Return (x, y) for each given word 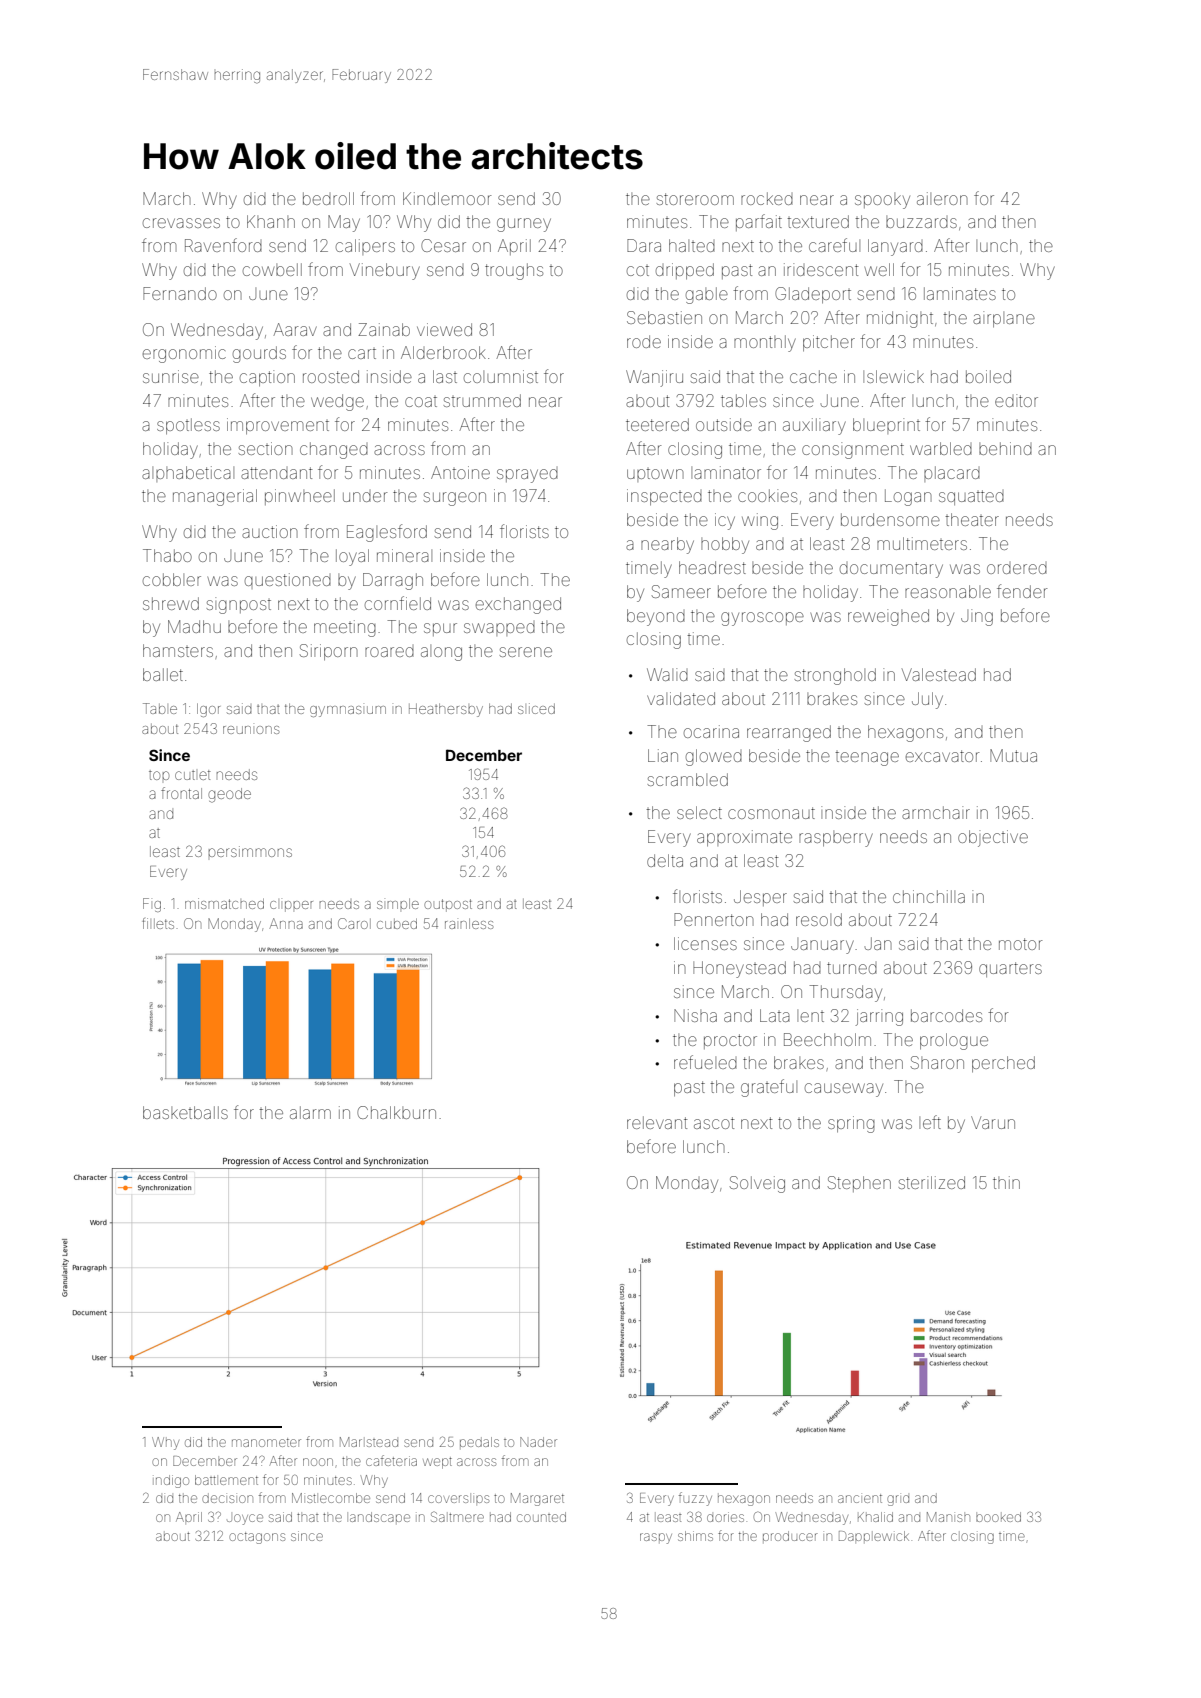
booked (998, 1517)
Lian (663, 755)
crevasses (181, 223)
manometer (266, 1442)
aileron (942, 198)
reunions (251, 730)
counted (541, 1517)
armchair (936, 812)
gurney (524, 225)
